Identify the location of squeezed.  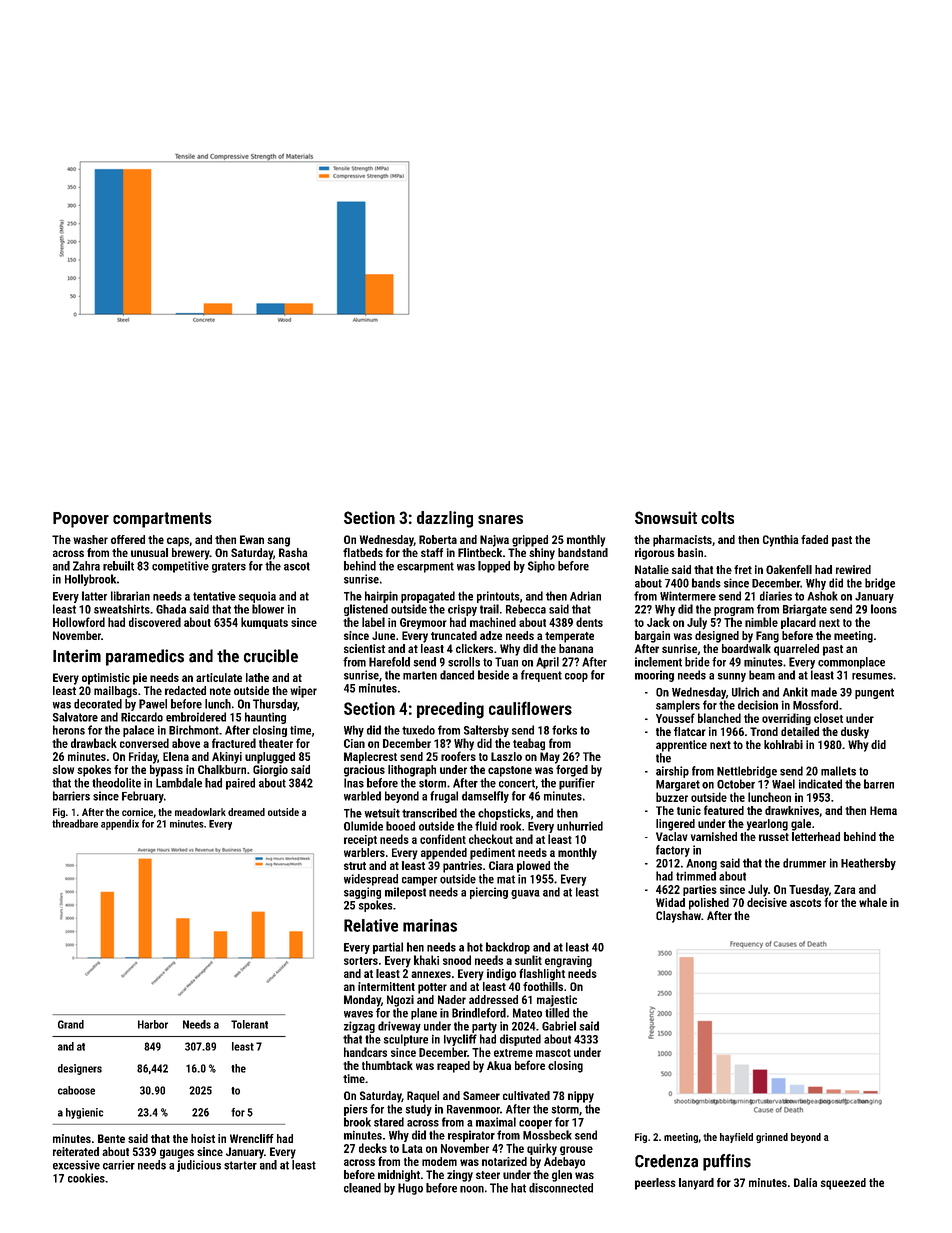
(843, 1184).
